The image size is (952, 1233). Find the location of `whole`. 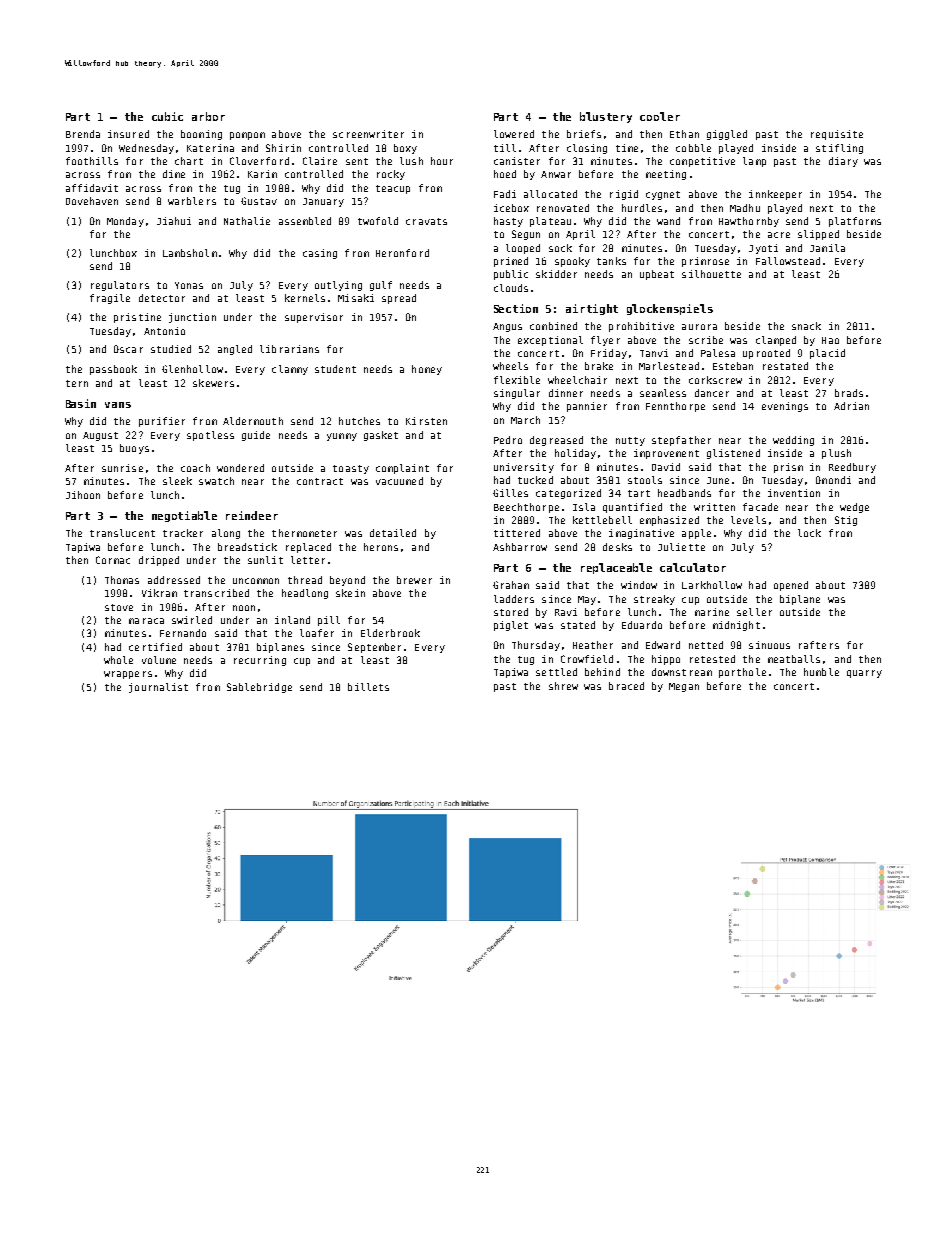

whole is located at coordinates (118, 660).
